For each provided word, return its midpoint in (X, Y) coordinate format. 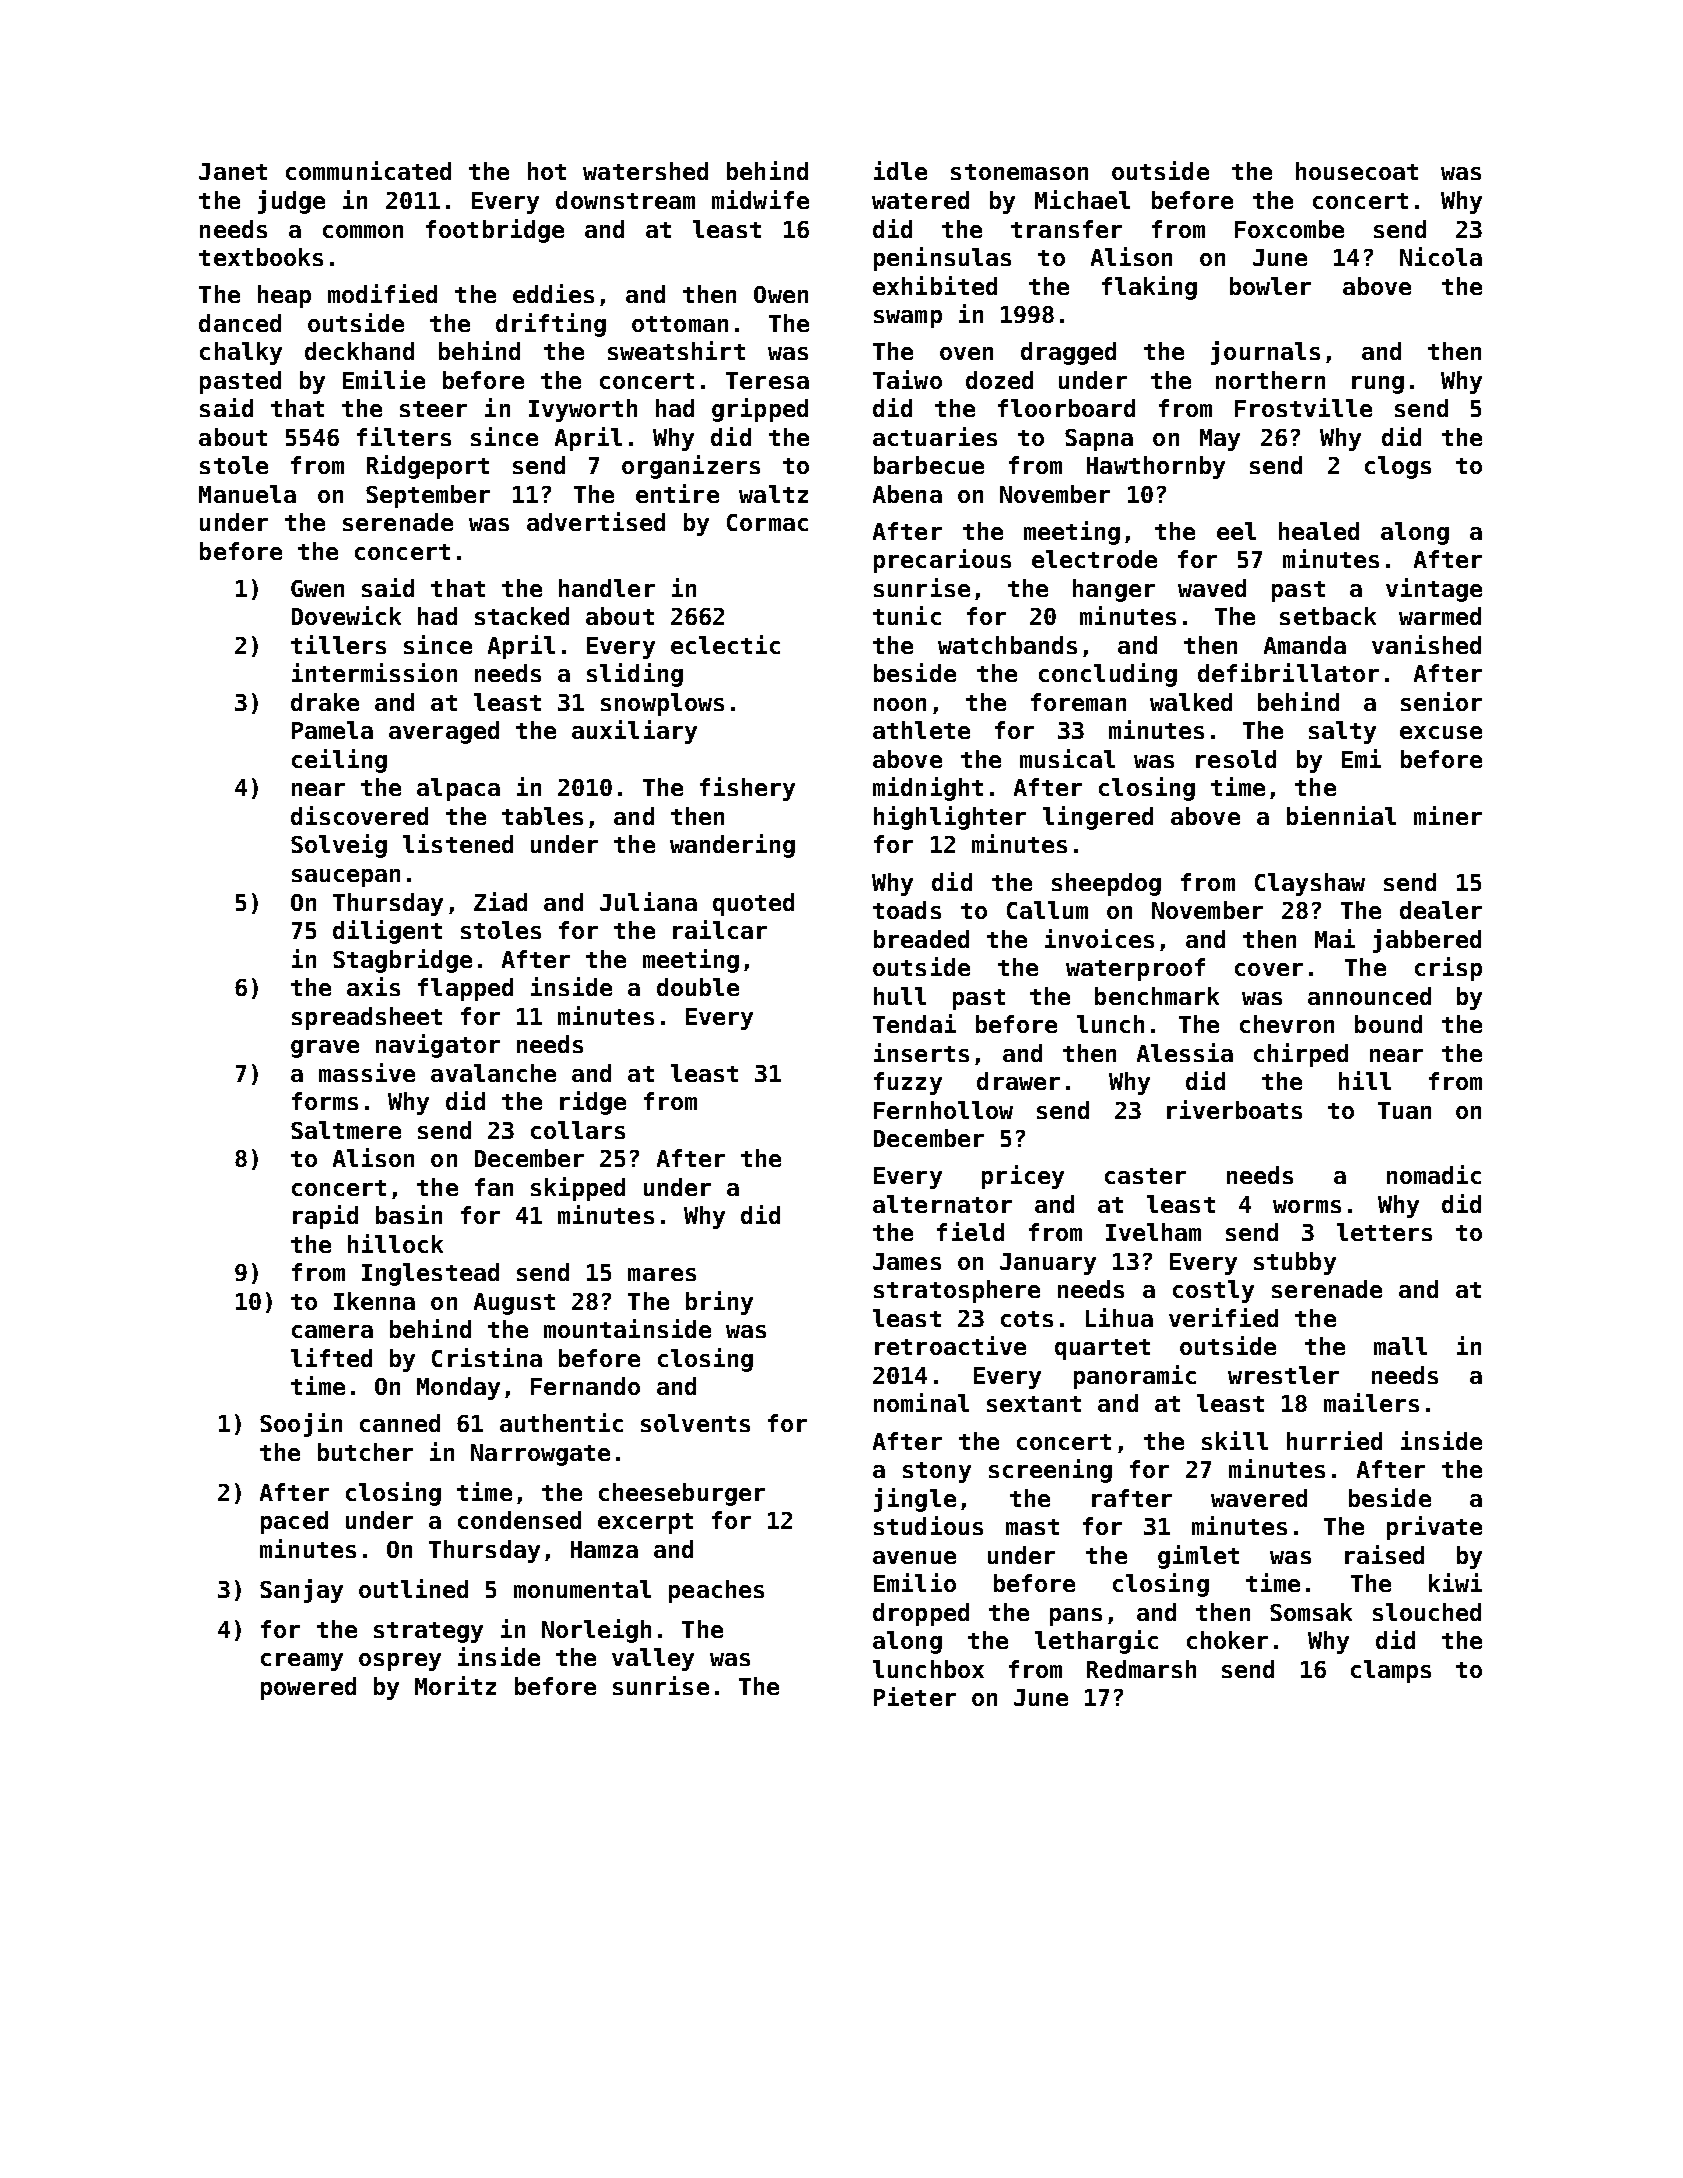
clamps (1391, 1671)
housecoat (1357, 171)
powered (308, 1688)
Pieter (915, 1696)
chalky (241, 353)
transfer (1066, 229)
